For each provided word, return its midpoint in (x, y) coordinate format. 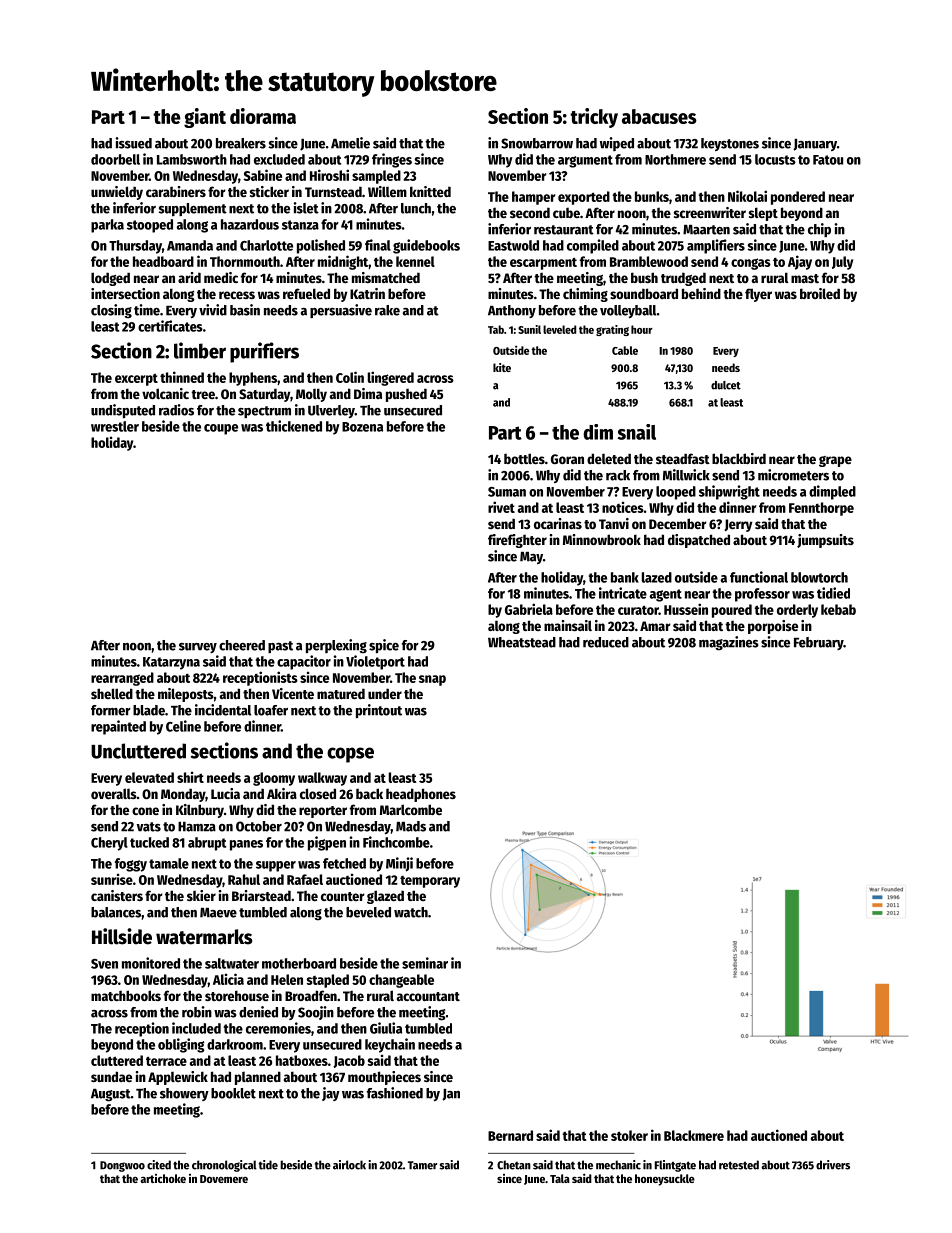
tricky (594, 118)
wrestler (115, 426)
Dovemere (224, 1179)
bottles (524, 458)
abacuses (659, 116)
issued (133, 143)
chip (819, 230)
